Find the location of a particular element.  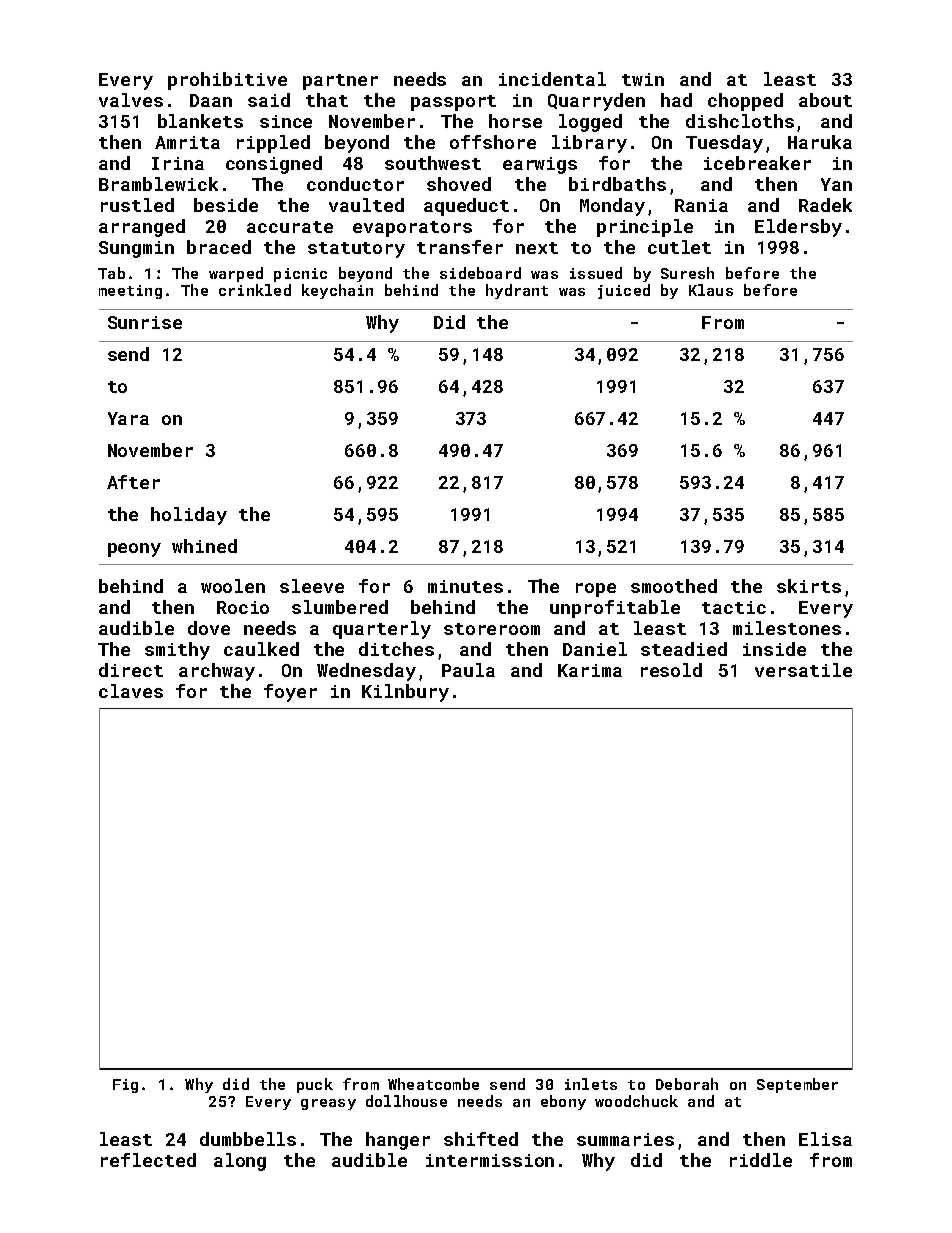

Klaus is located at coordinates (711, 290).
